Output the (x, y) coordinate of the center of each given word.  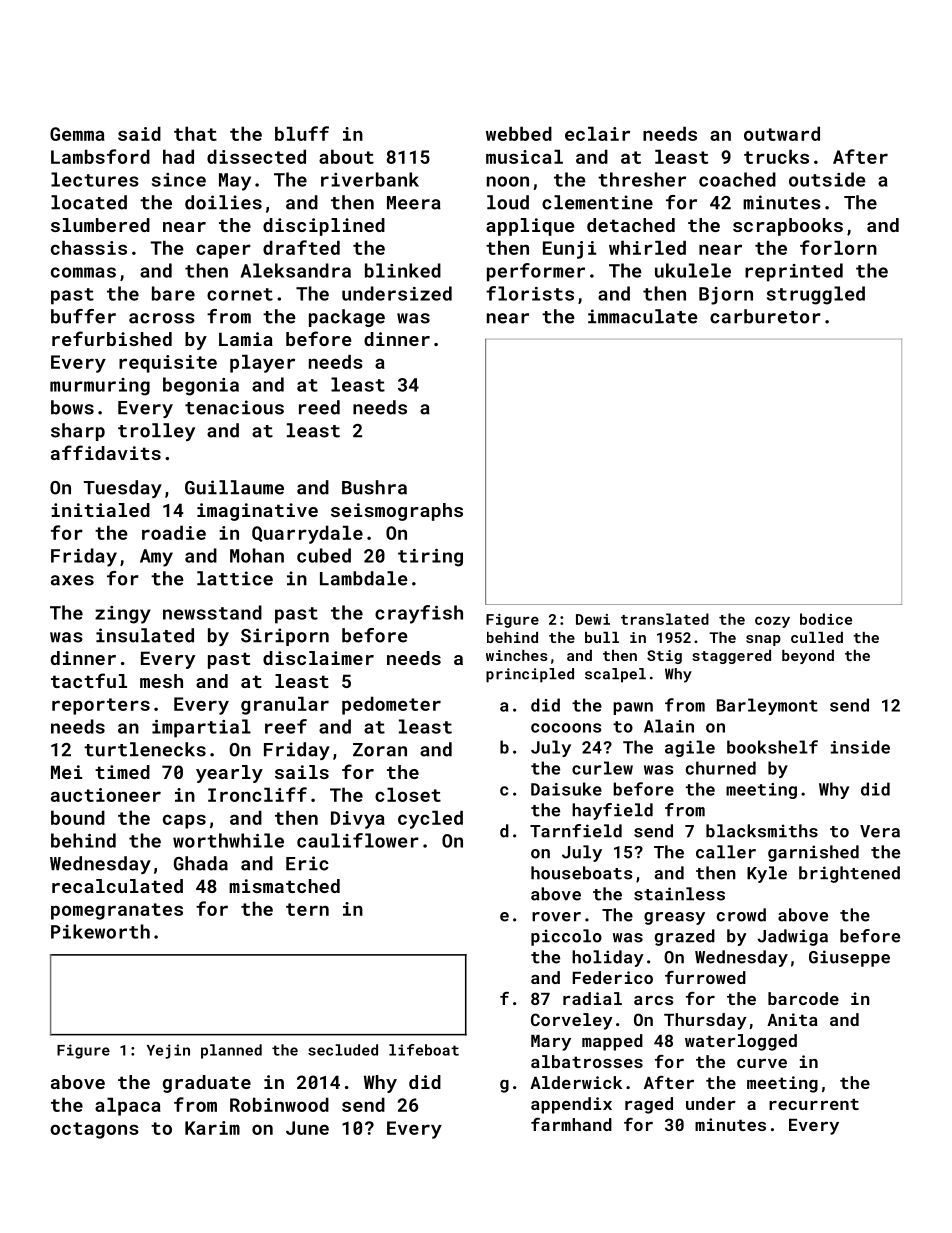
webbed (519, 133)
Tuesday (123, 489)
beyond (808, 657)
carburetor (765, 316)
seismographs (397, 512)
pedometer (391, 705)
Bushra (374, 487)
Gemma (77, 134)
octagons (94, 1130)
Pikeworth (100, 931)
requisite (168, 364)
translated (665, 619)
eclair (597, 133)
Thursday (705, 1021)
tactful (89, 680)
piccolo (566, 937)
